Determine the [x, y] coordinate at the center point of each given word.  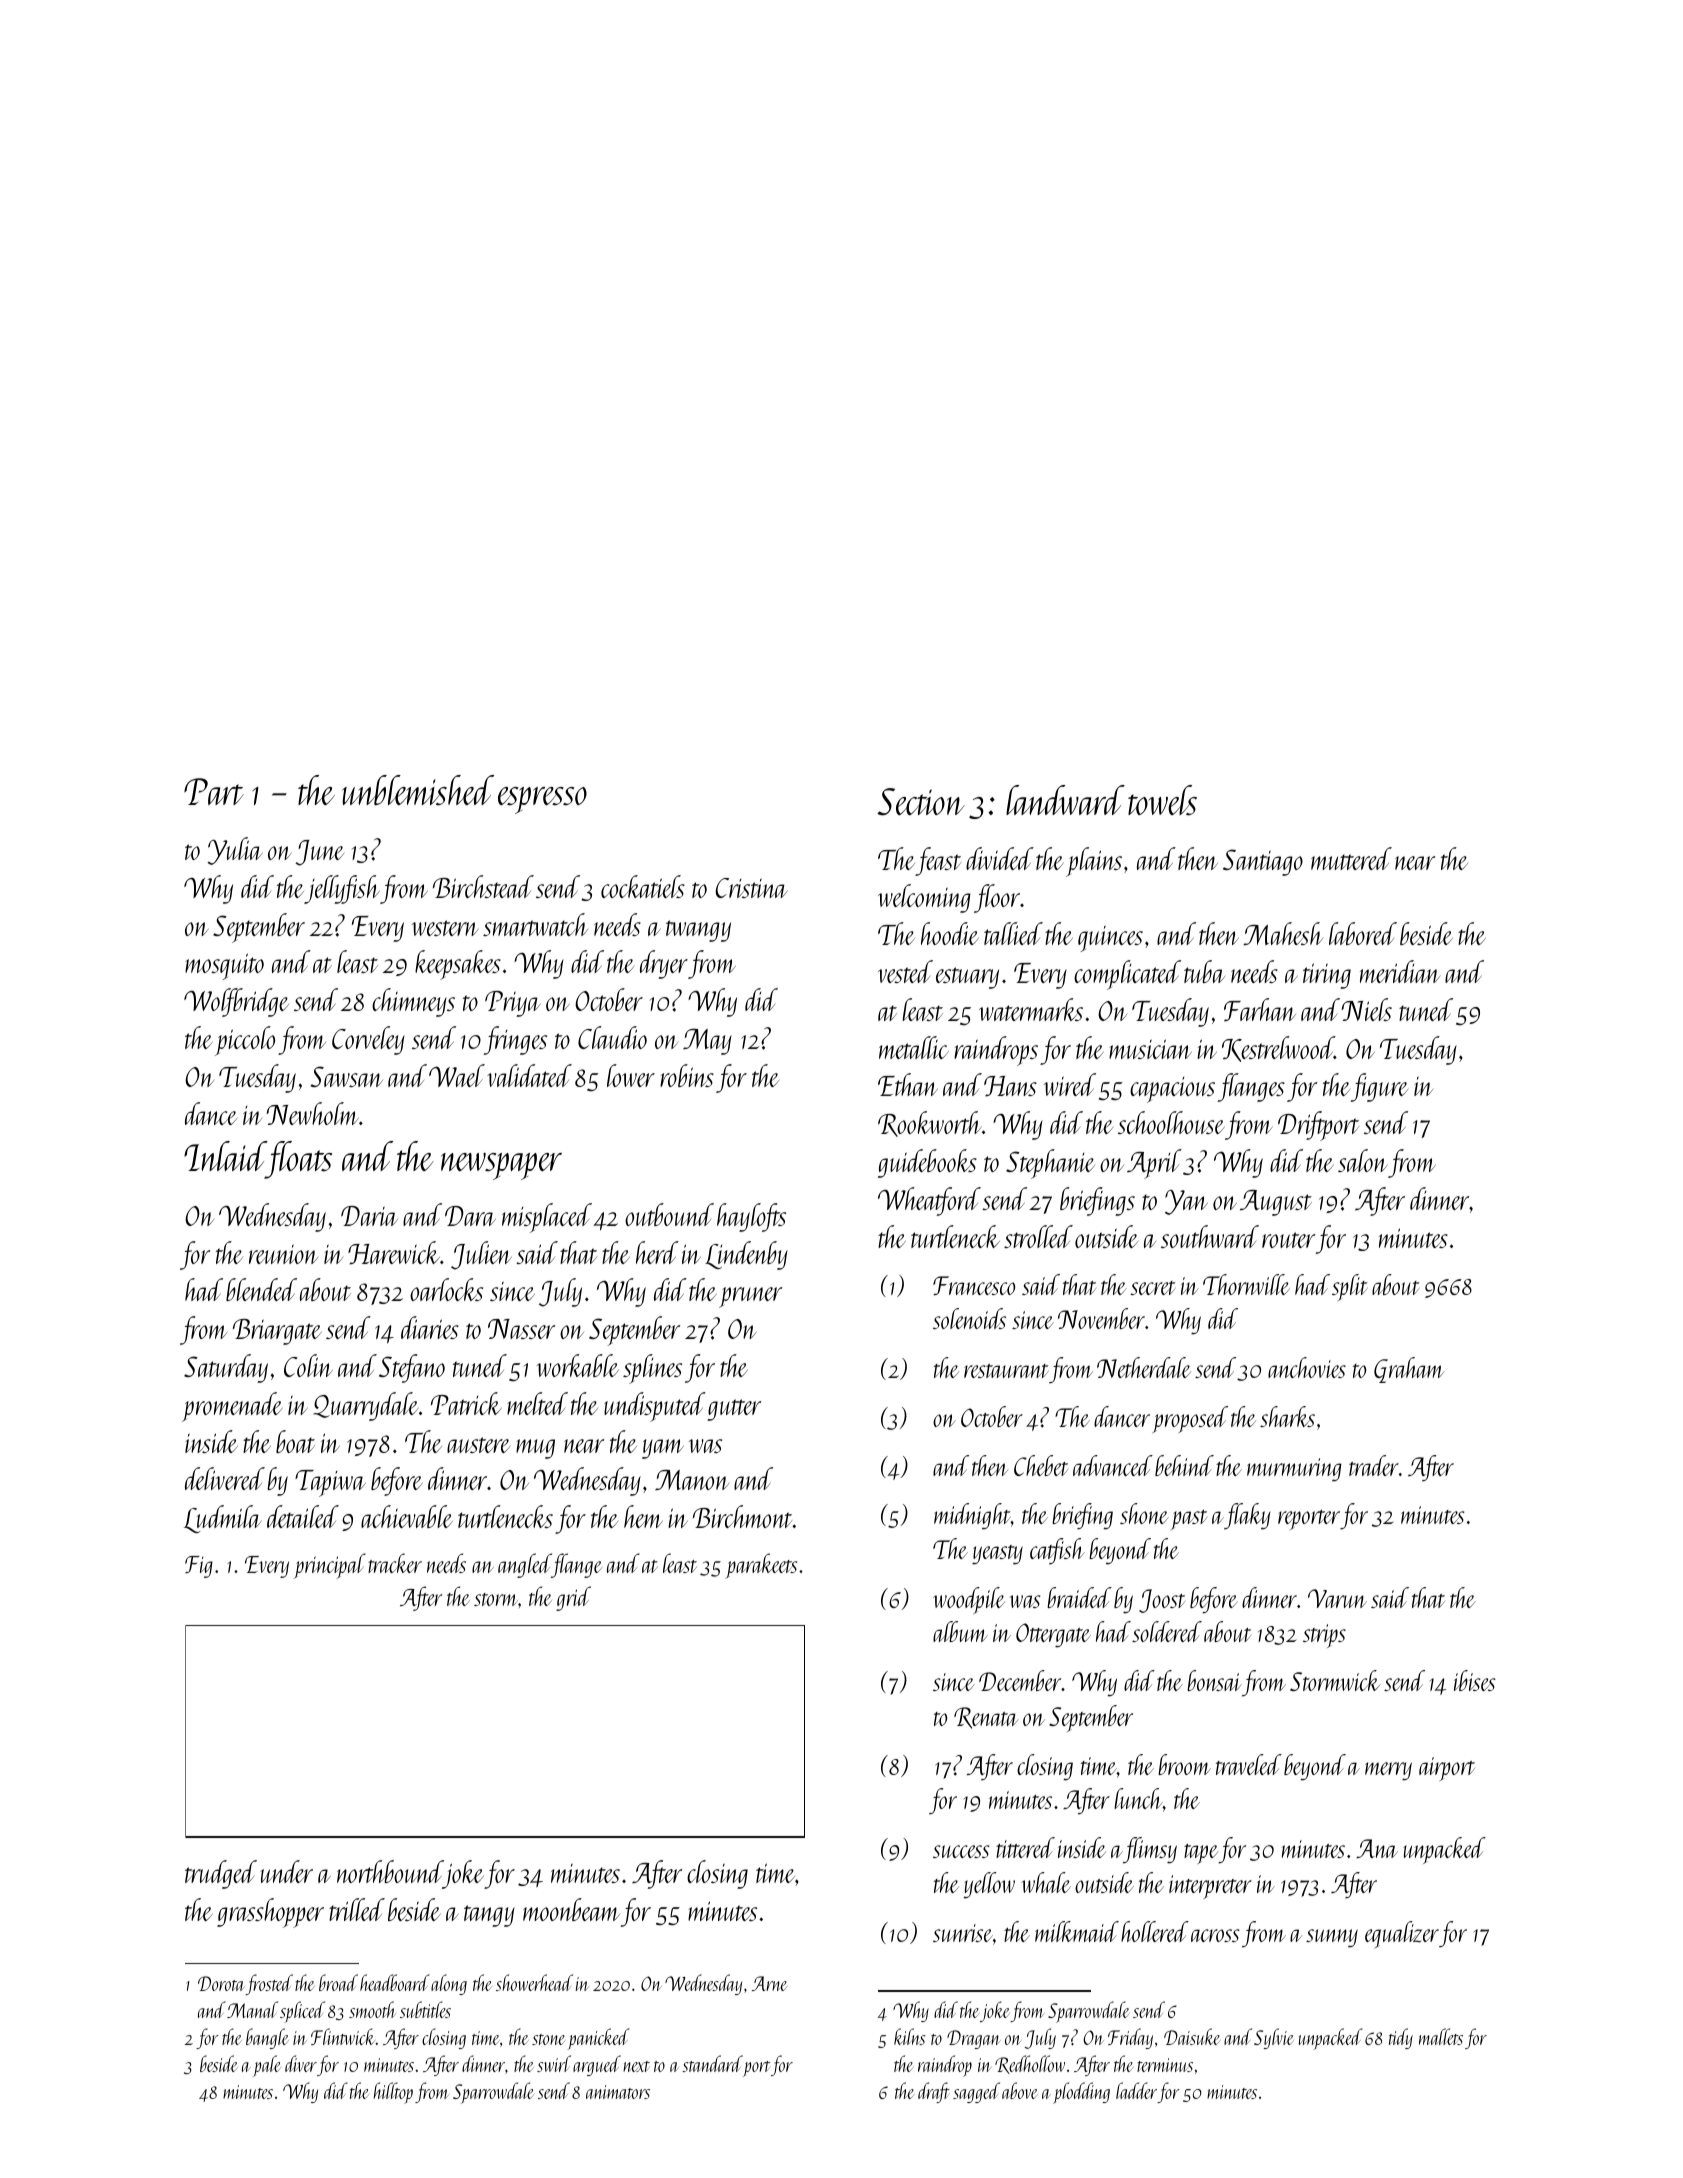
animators [618, 2092]
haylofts [751, 1217]
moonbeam [571, 1909]
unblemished [418, 790]
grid [573, 1598]
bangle [267, 2038]
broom [1184, 1764]
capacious [1172, 1090]
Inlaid [225, 1156]
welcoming [924, 898]
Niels [1367, 1009]
